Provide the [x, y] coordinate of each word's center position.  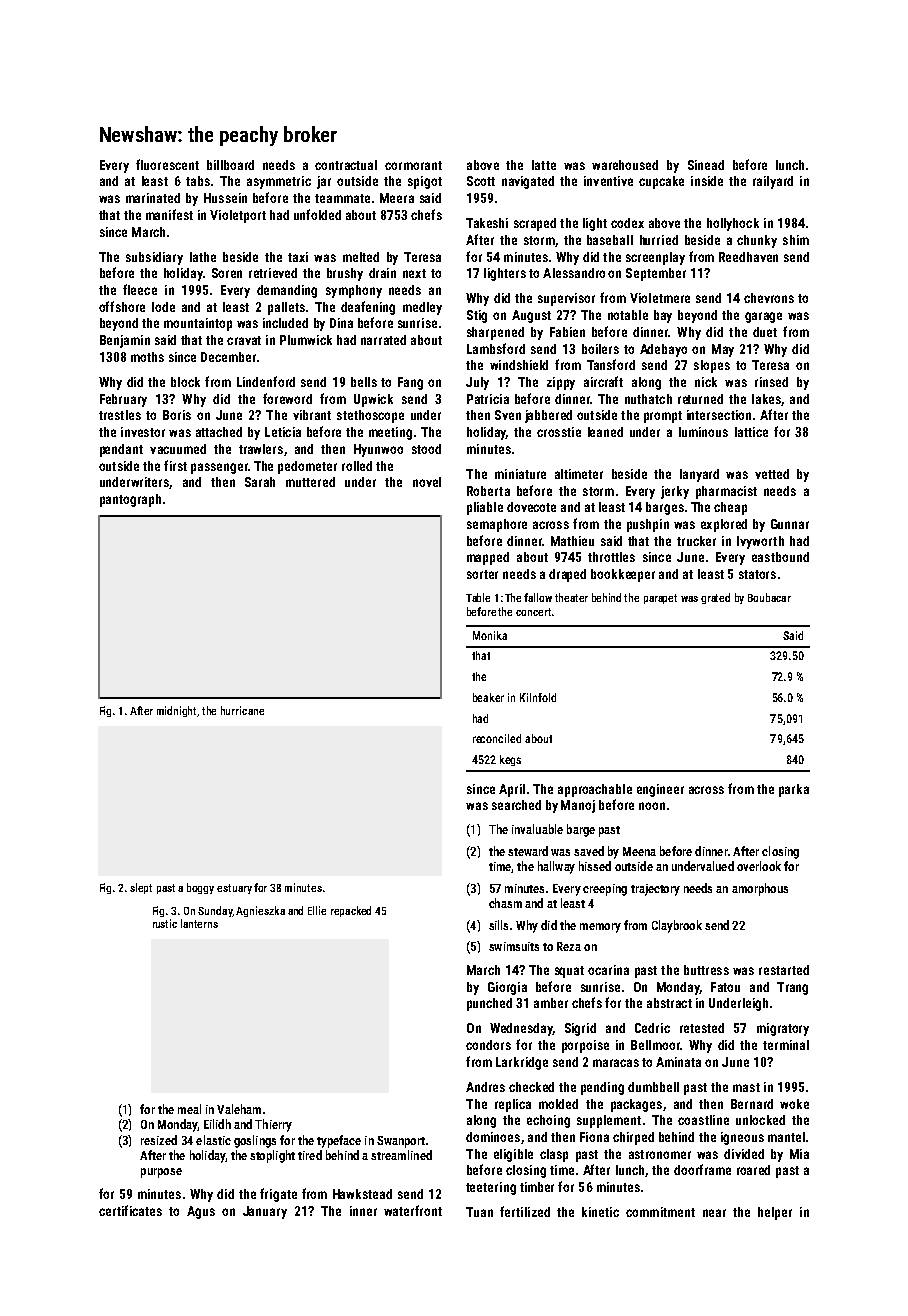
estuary [234, 889]
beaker [488, 697]
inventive [608, 181]
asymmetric [279, 182]
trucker [696, 541]
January [265, 1212]
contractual [346, 165]
